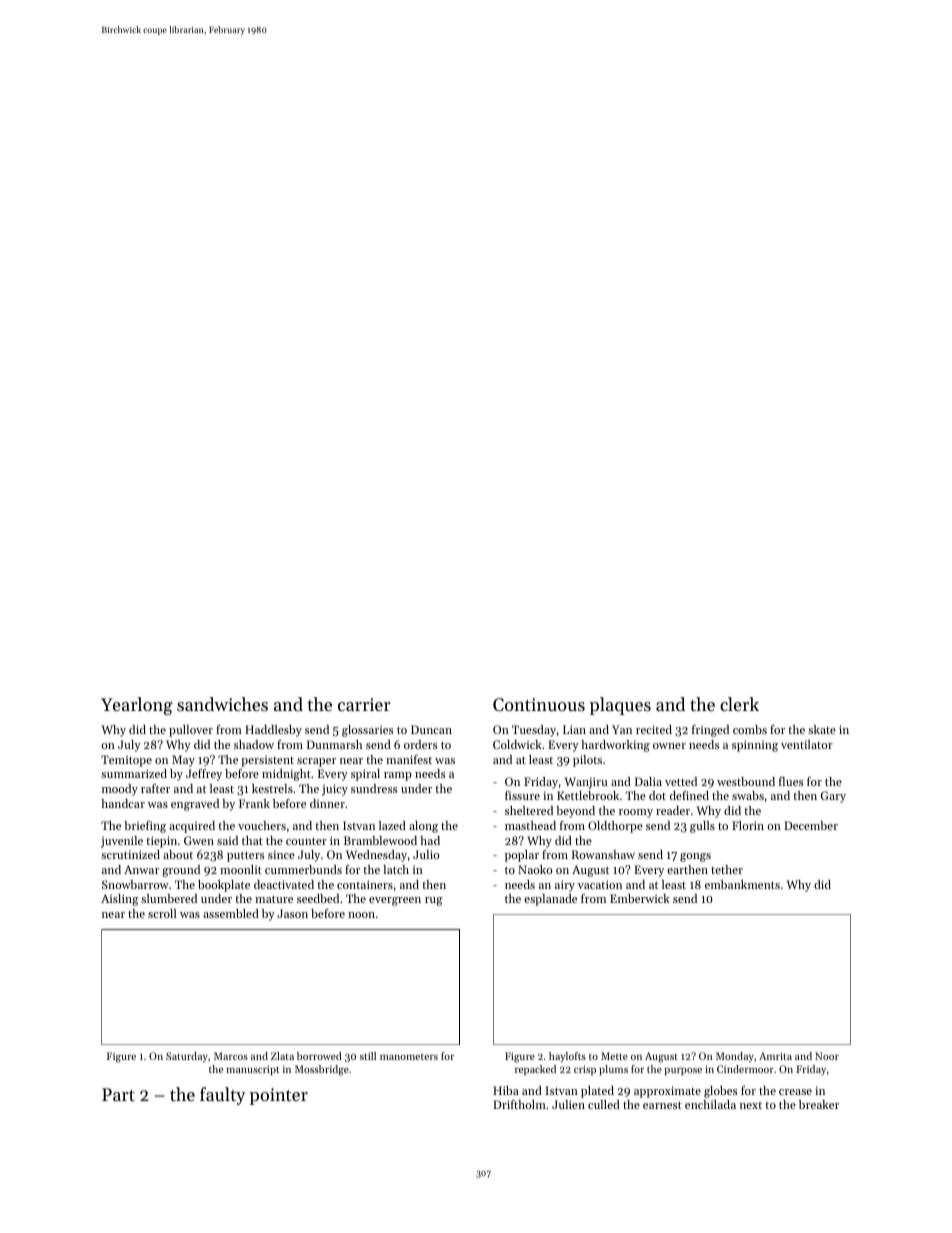  Describe the element at coordinates (727, 869) in the screenshot. I see `tether` at that location.
